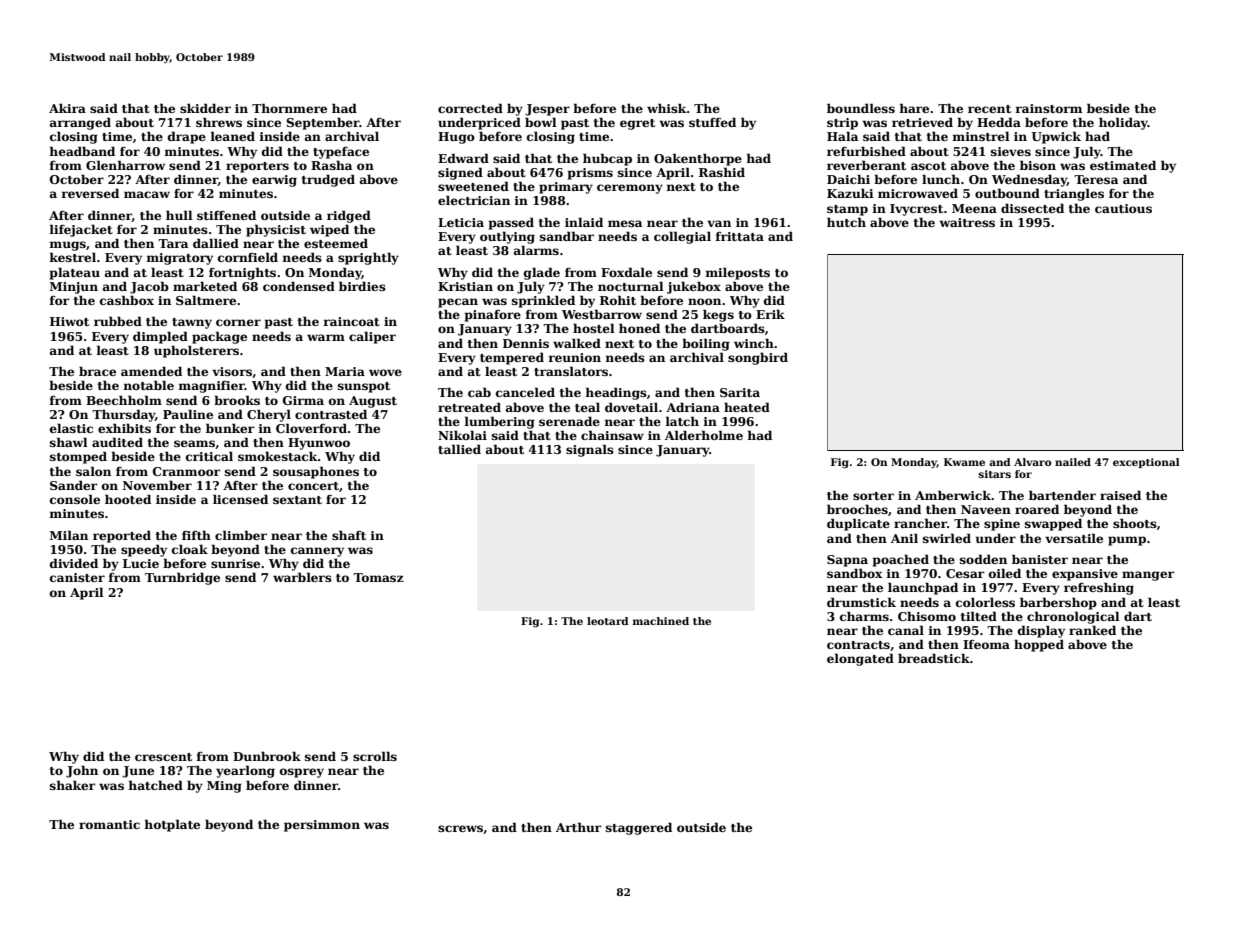 The image size is (1233, 952). What do you see at coordinates (967, 222) in the document?
I see `waitress` at bounding box center [967, 222].
